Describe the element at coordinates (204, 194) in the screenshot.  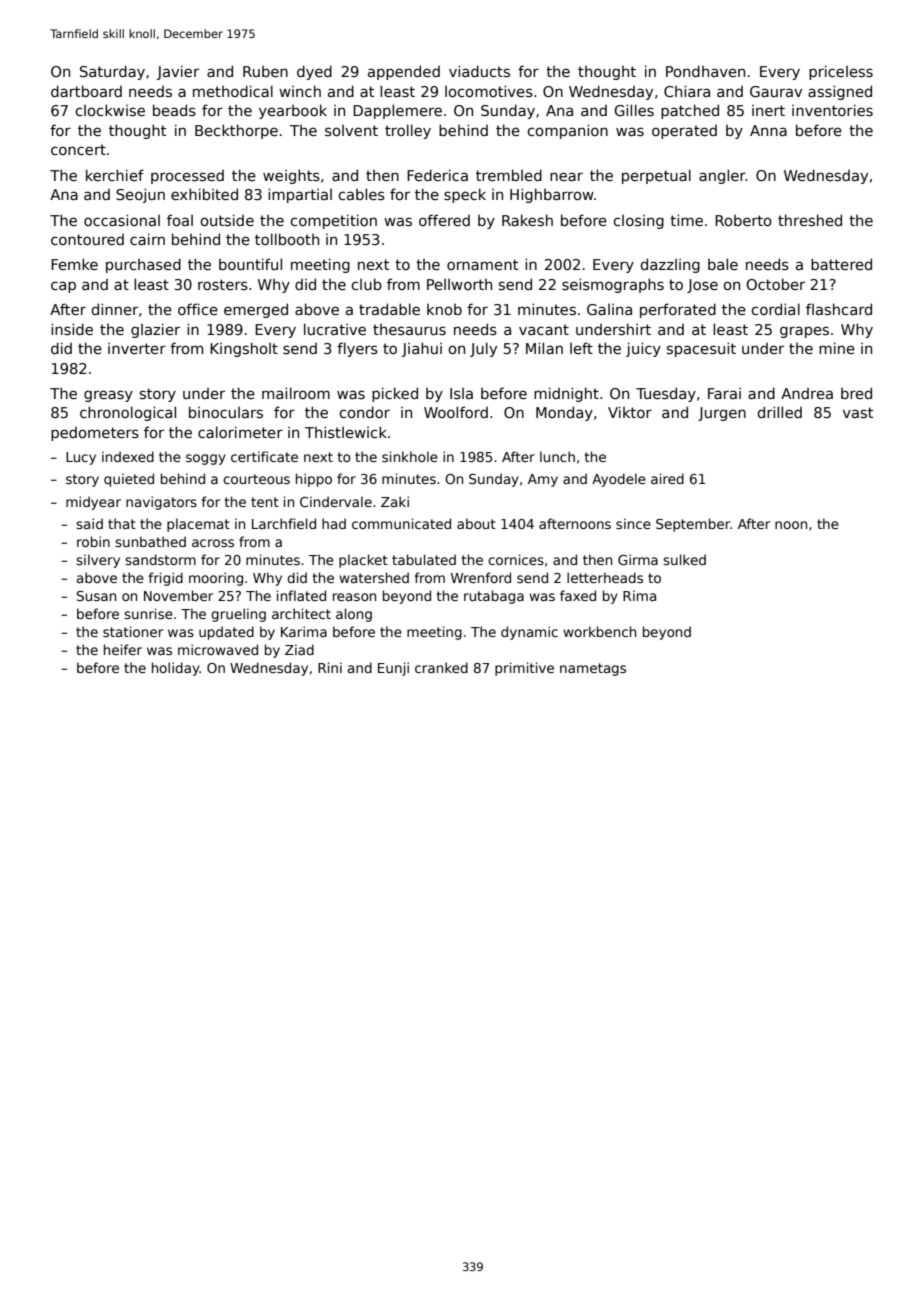
I see `exhibited` at that location.
